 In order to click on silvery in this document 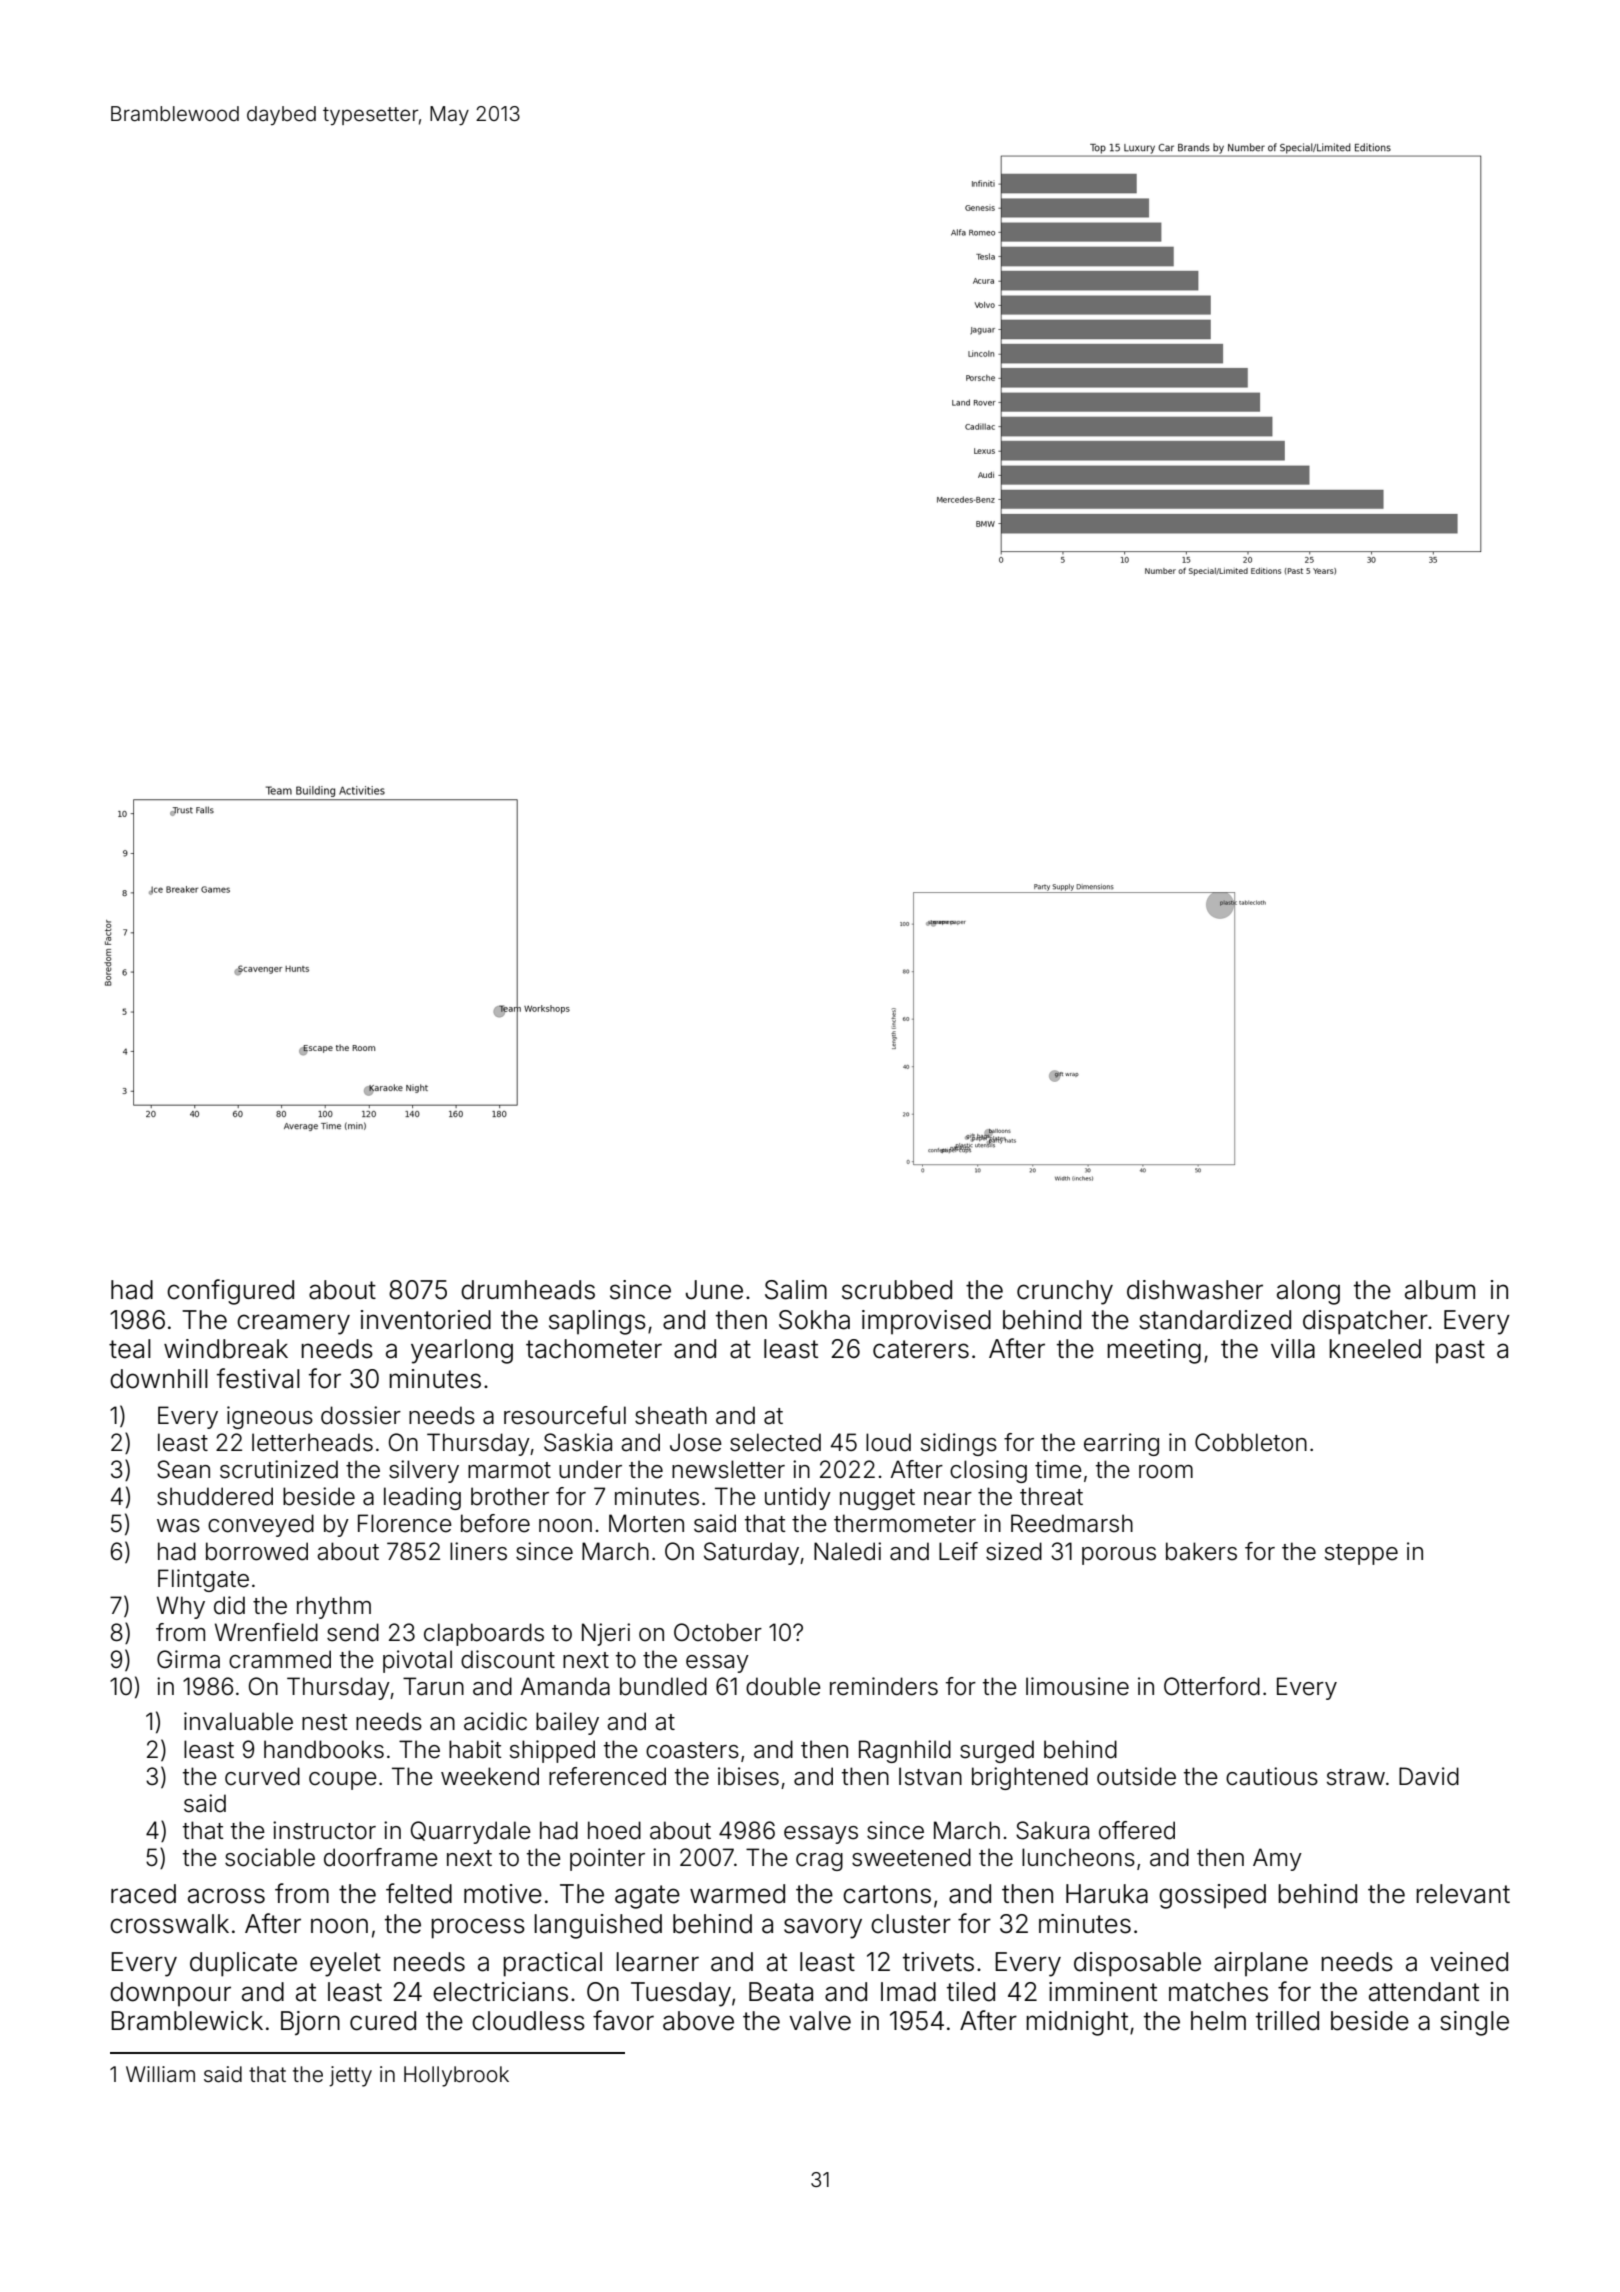, I will do `click(424, 1471)`.
